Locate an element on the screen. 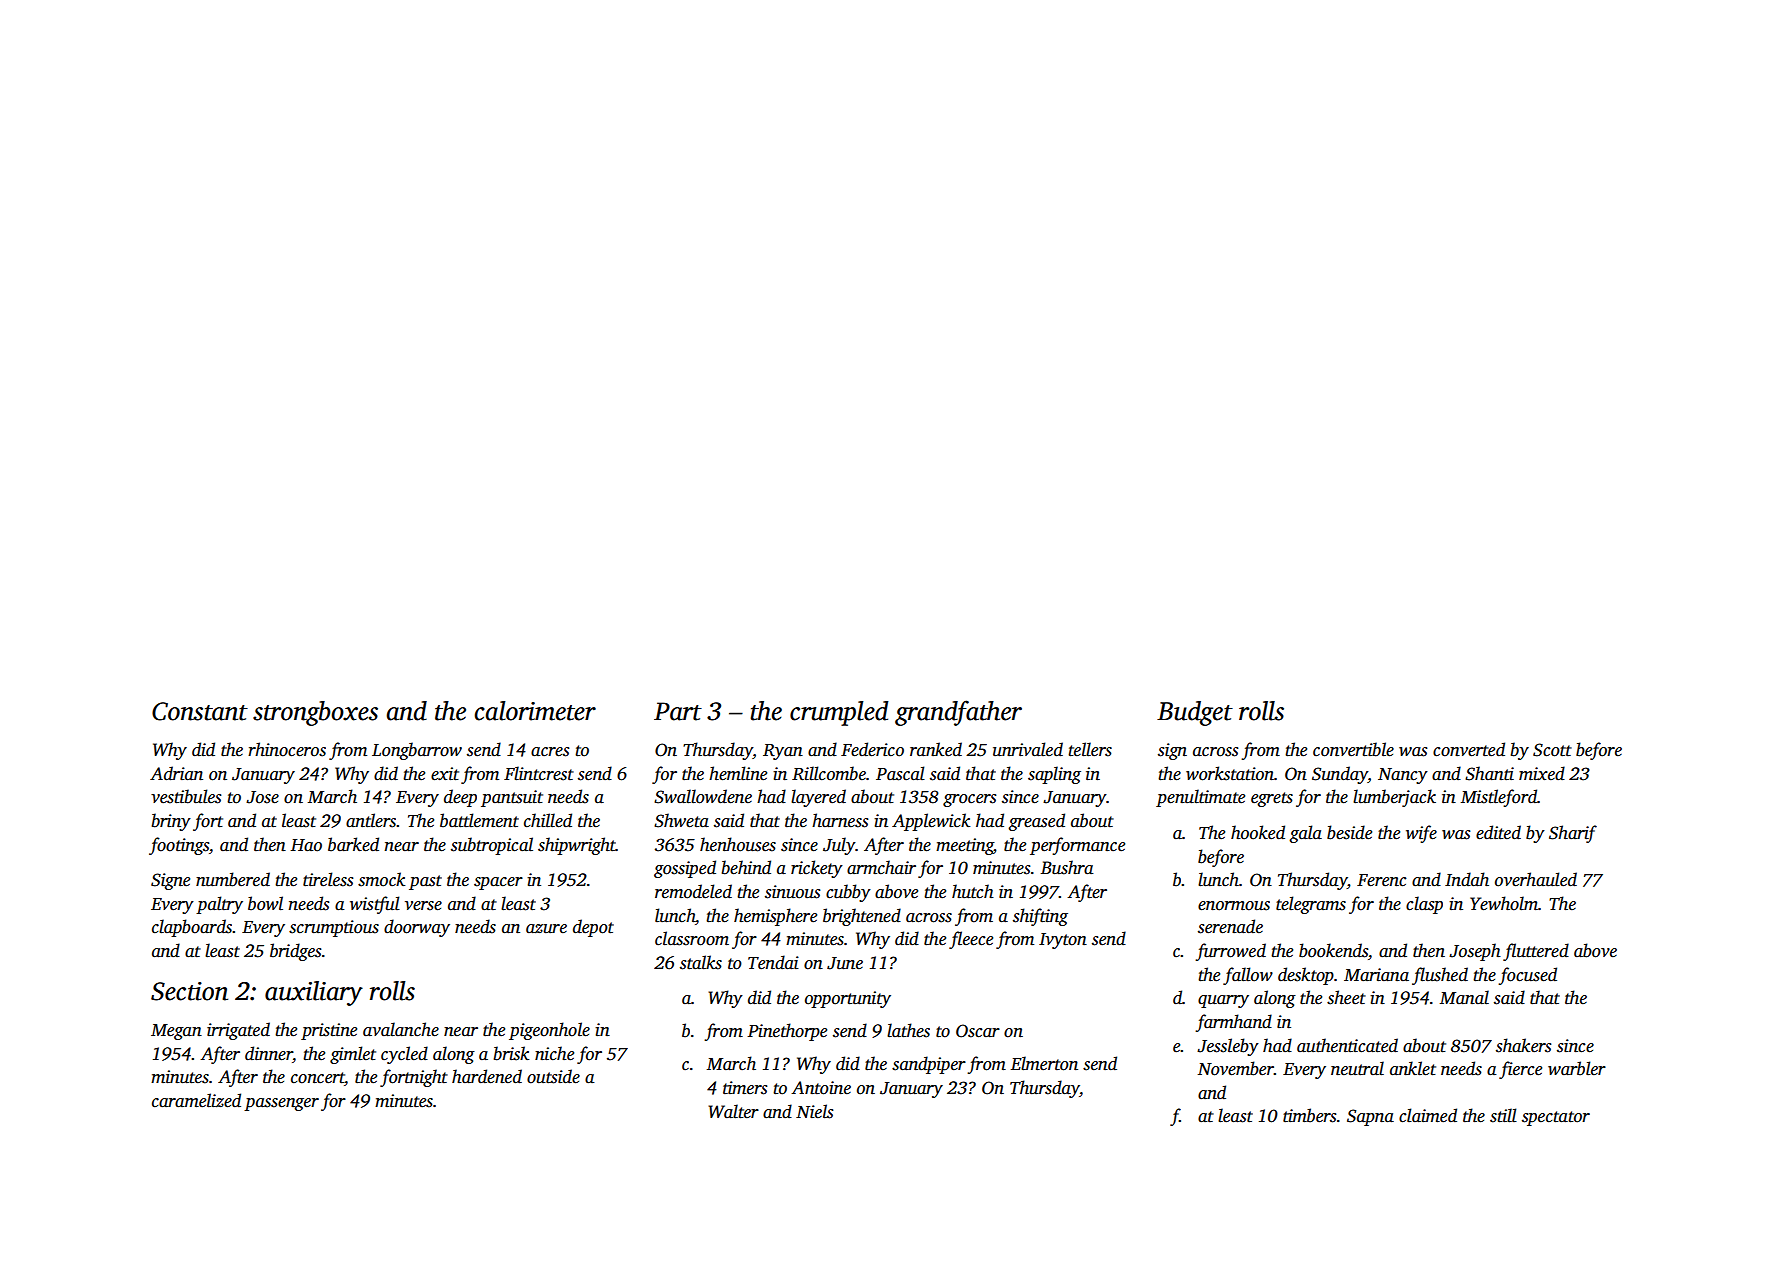 The width and height of the screenshot is (1786, 1263). wife is located at coordinates (1421, 834).
